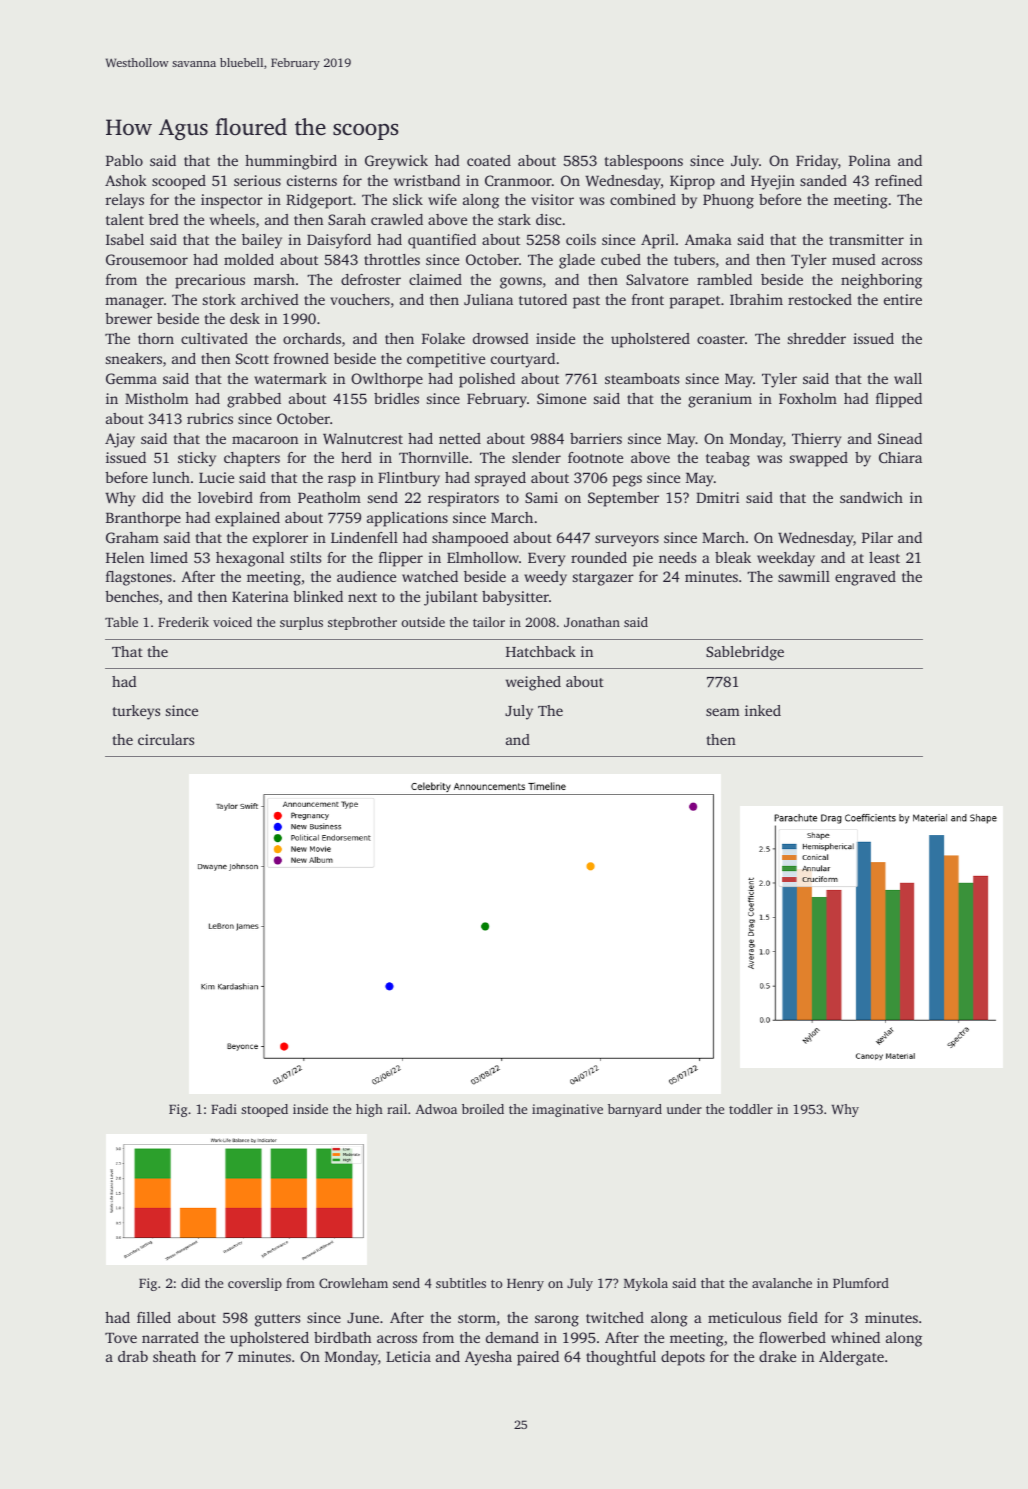 Image resolution: width=1028 pixels, height=1489 pixels. Describe the element at coordinates (224, 1109) in the screenshot. I see `Fadi` at that location.
